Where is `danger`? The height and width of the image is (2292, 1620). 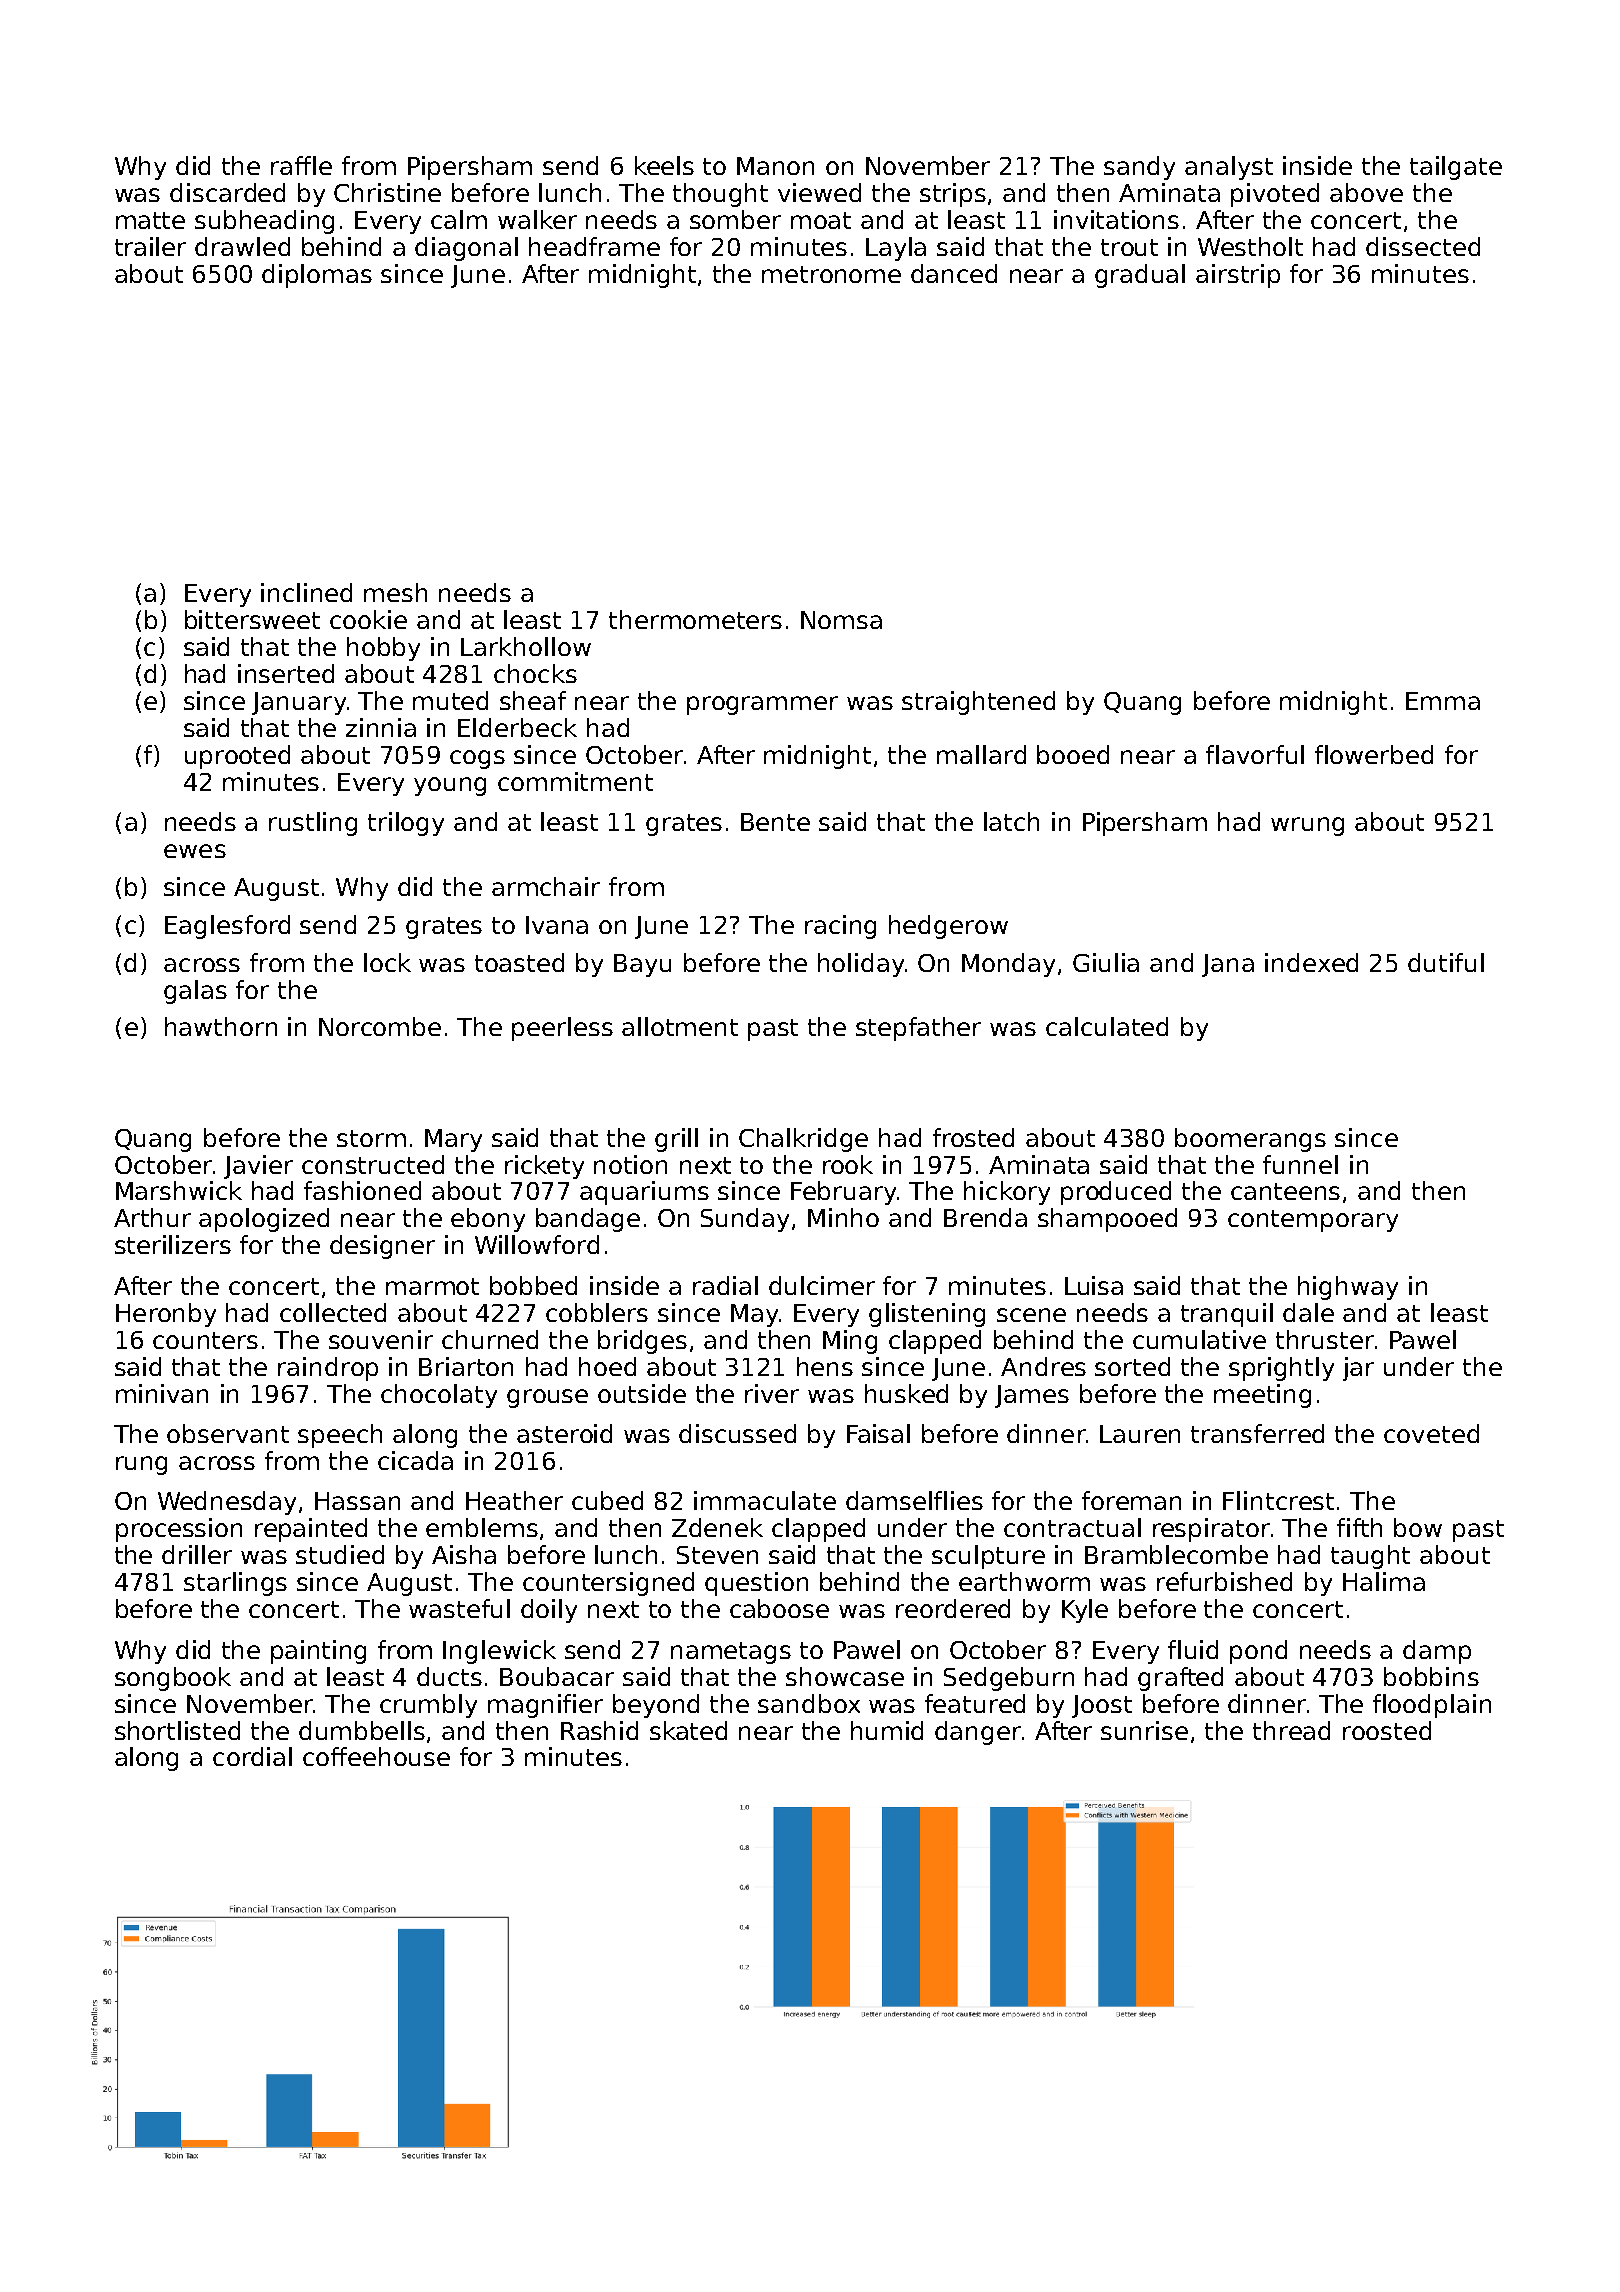
danger is located at coordinates (978, 1733).
